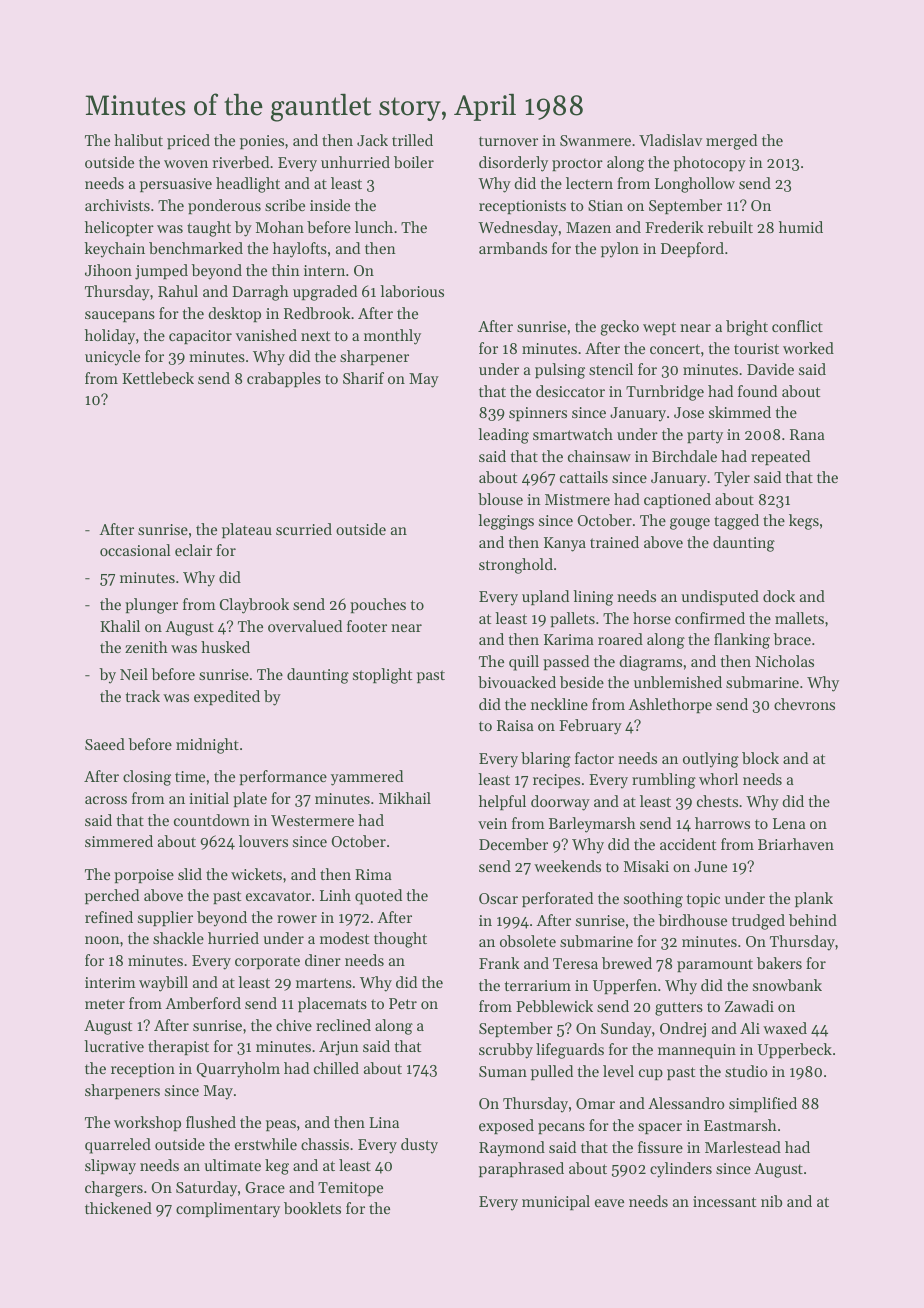  I want to click on expedited, so click(227, 697).
